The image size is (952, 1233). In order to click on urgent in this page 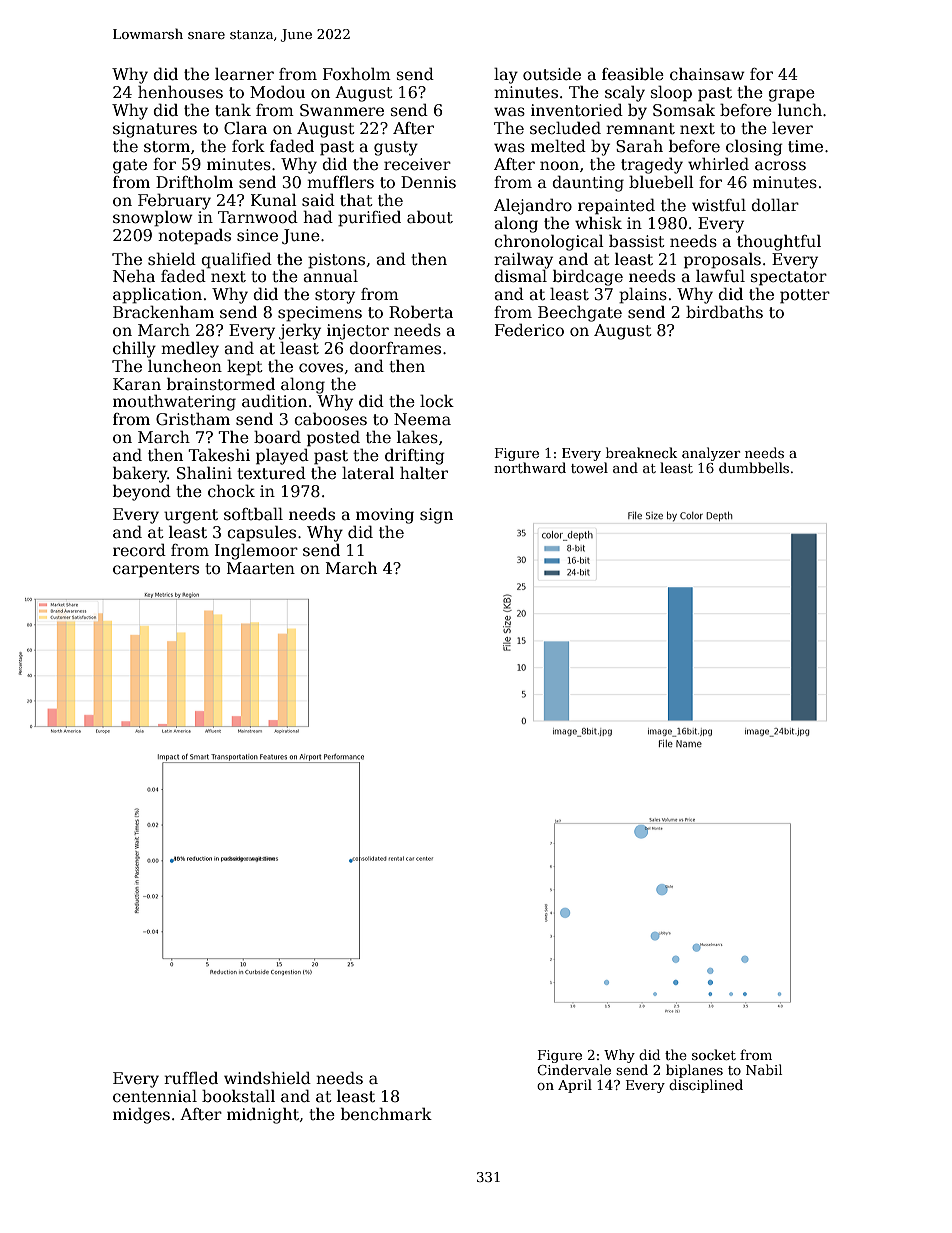, I will do `click(191, 516)`.
